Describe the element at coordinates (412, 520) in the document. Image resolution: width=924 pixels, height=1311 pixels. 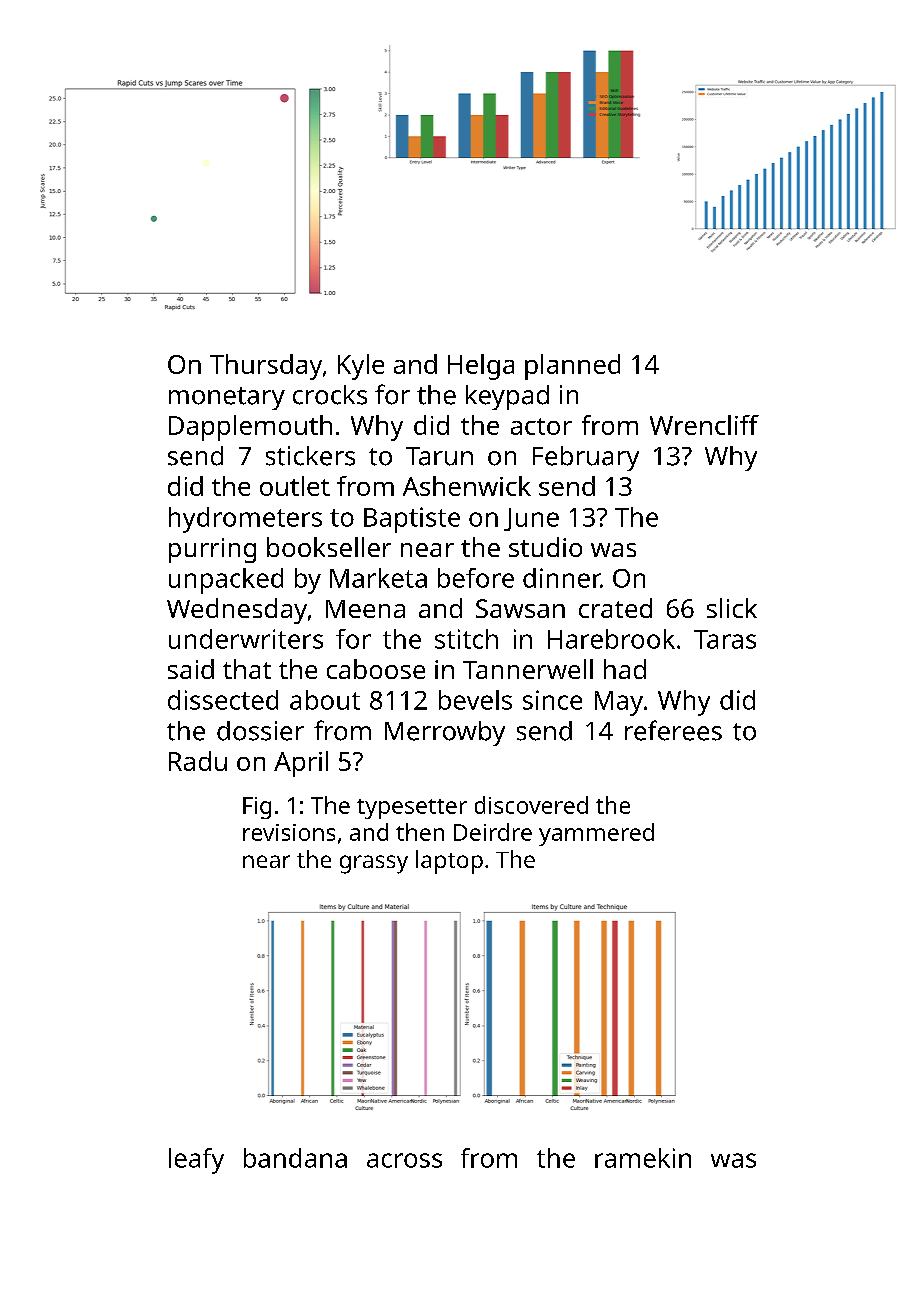
I see `Baptiste` at that location.
